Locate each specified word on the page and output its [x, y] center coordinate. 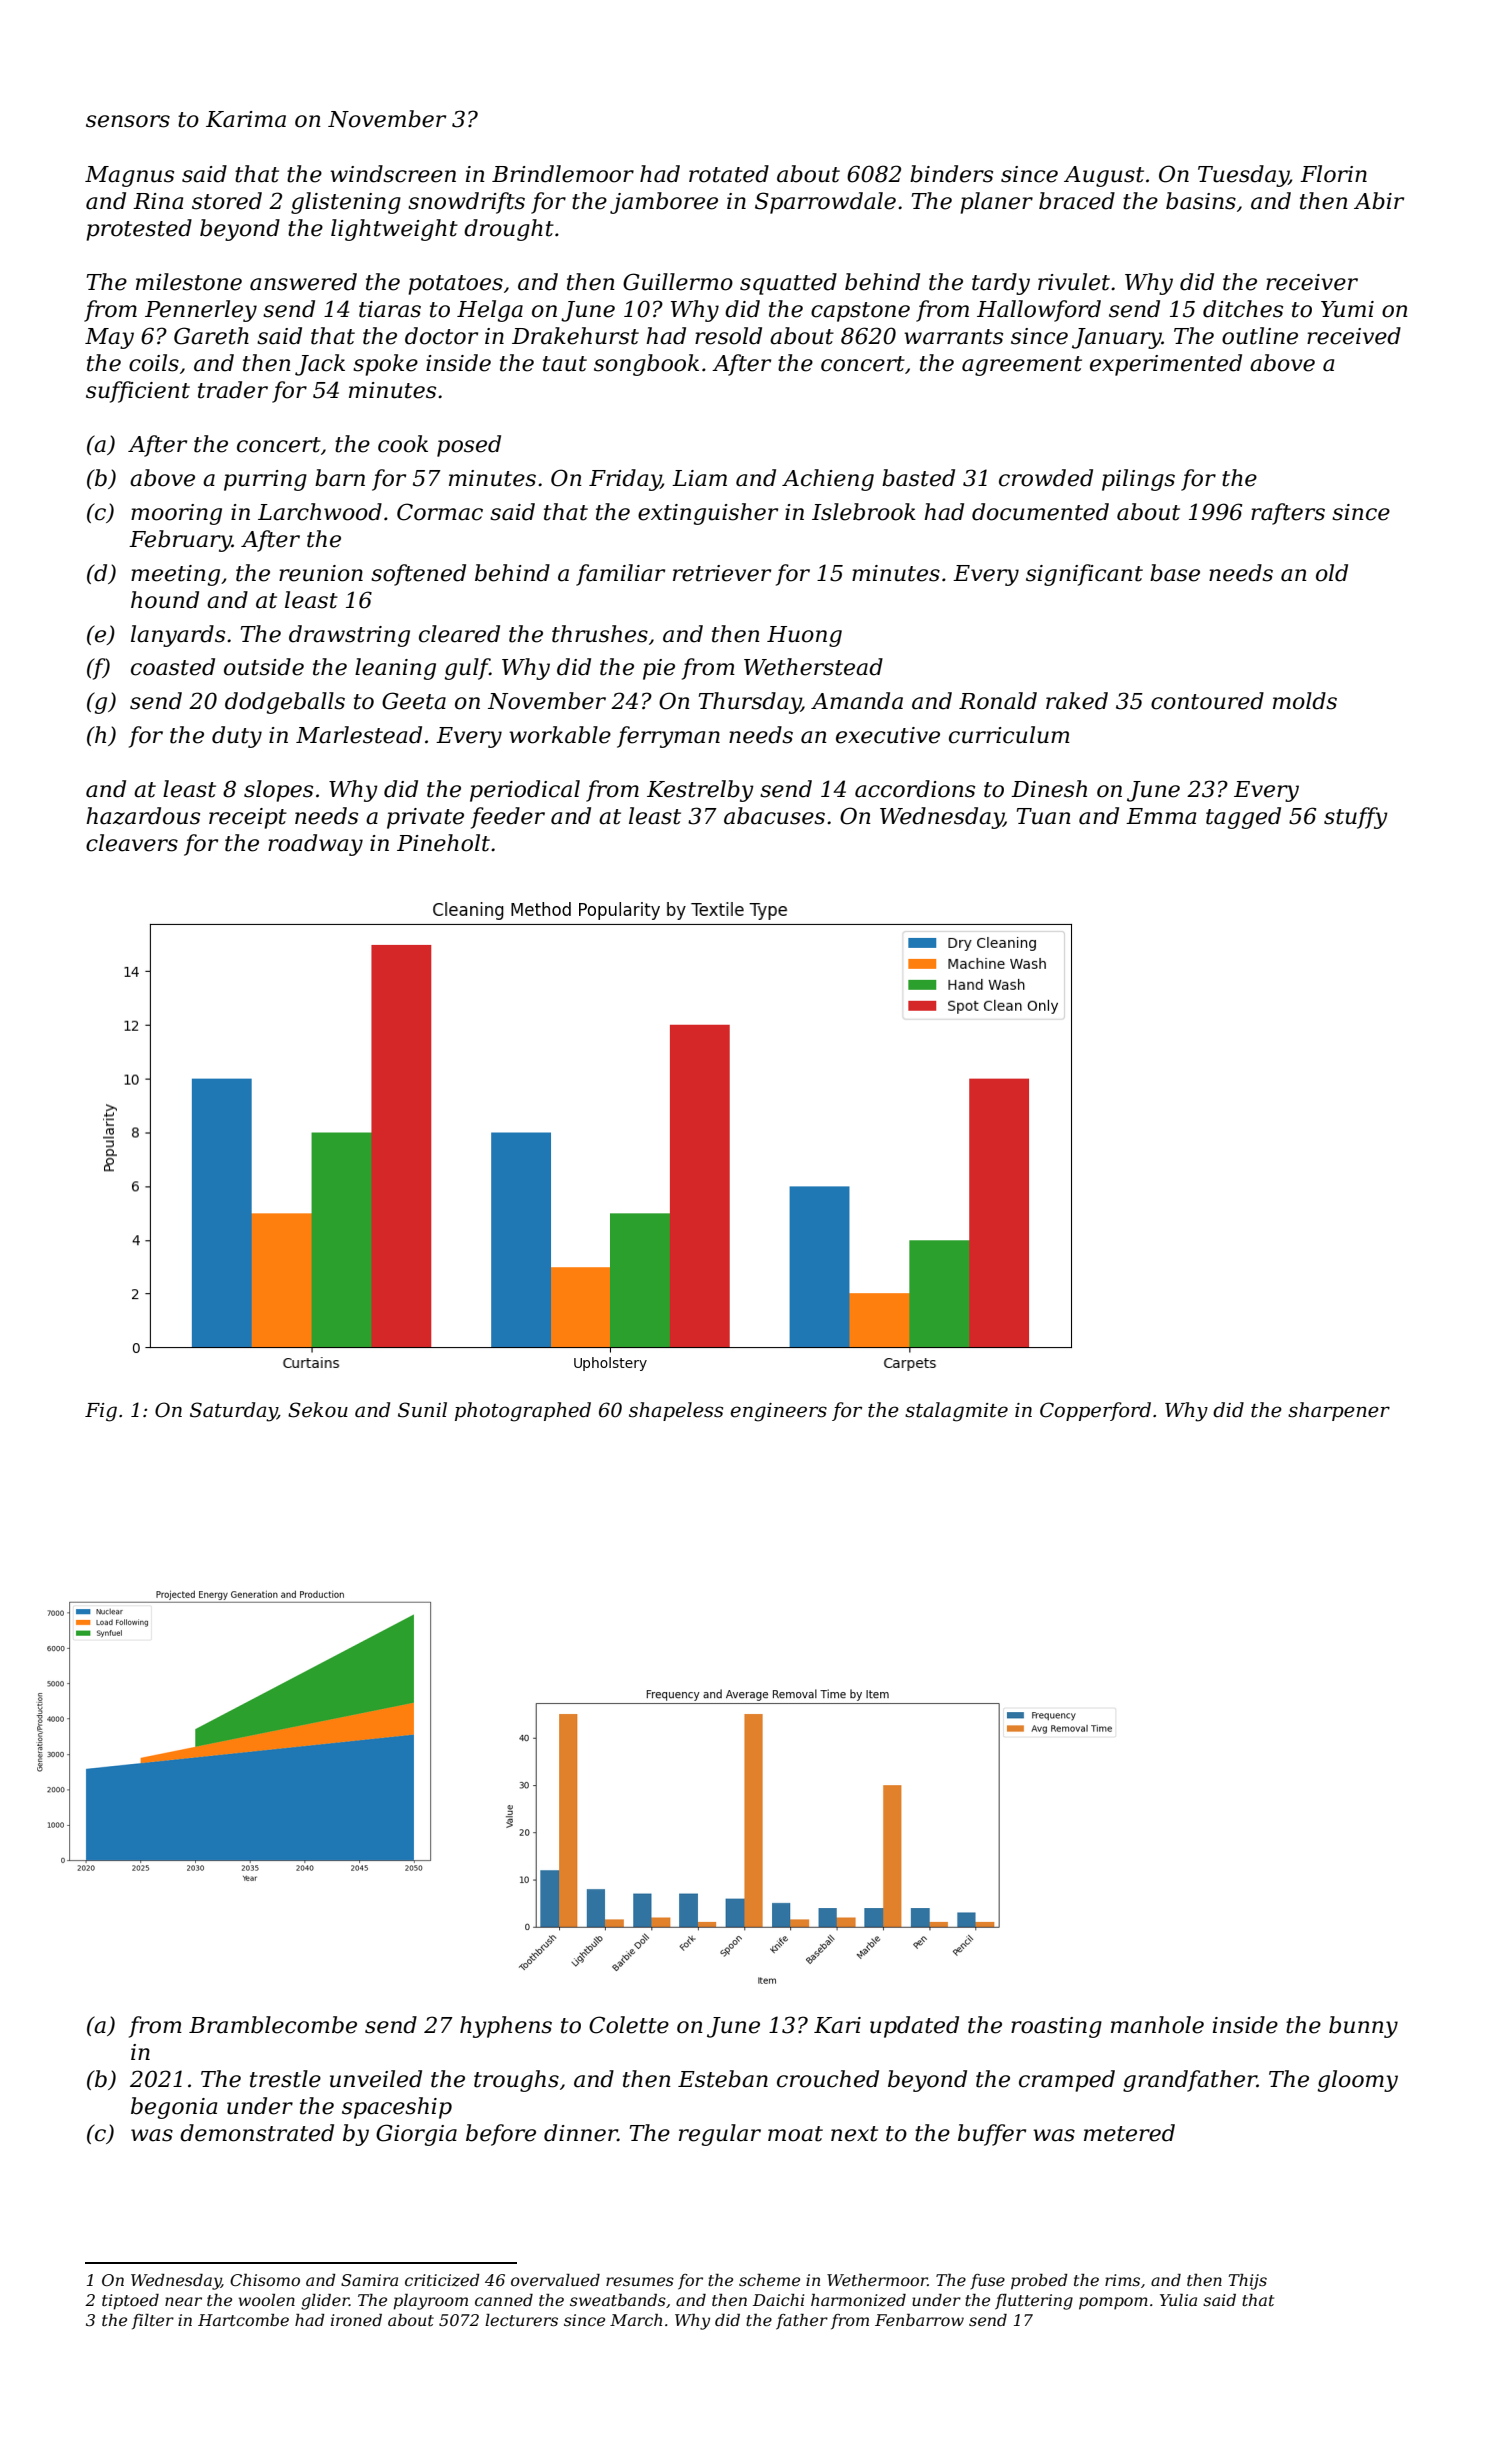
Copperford [1095, 1411]
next [854, 2134]
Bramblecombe [273, 2025]
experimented [1166, 365]
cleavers [132, 843]
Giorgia [416, 2135]
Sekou [318, 1410]
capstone [860, 312]
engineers [778, 1412]
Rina [158, 201]
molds [1305, 701]
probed [1039, 2282]
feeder [508, 818]
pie [659, 669]
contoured [1207, 701]
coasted [173, 667]
